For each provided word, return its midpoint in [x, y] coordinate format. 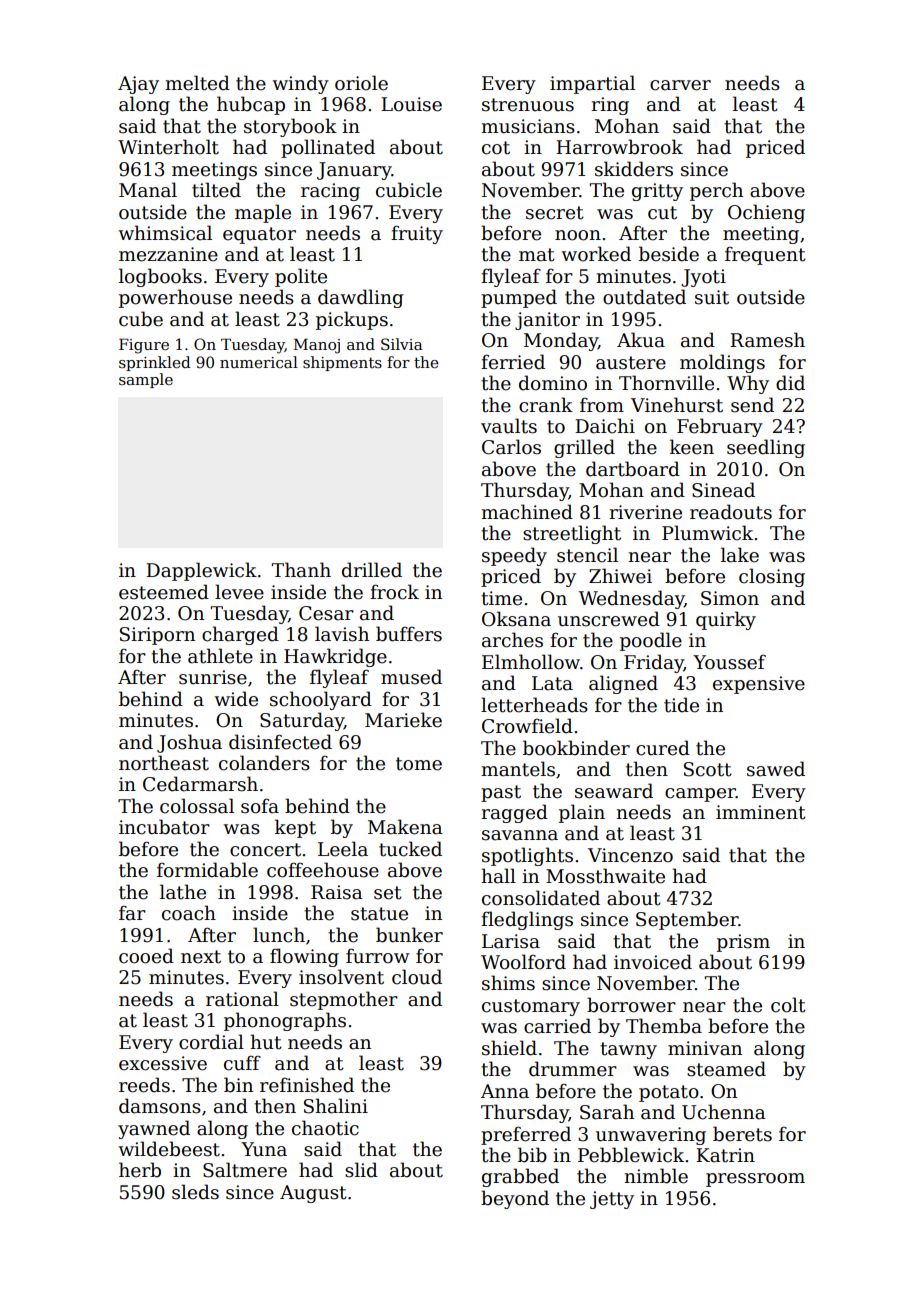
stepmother [344, 1000]
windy [300, 84]
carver [680, 85]
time [501, 598]
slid [361, 1170]
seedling [766, 448]
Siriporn [157, 636]
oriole [361, 83]
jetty [612, 1200]
